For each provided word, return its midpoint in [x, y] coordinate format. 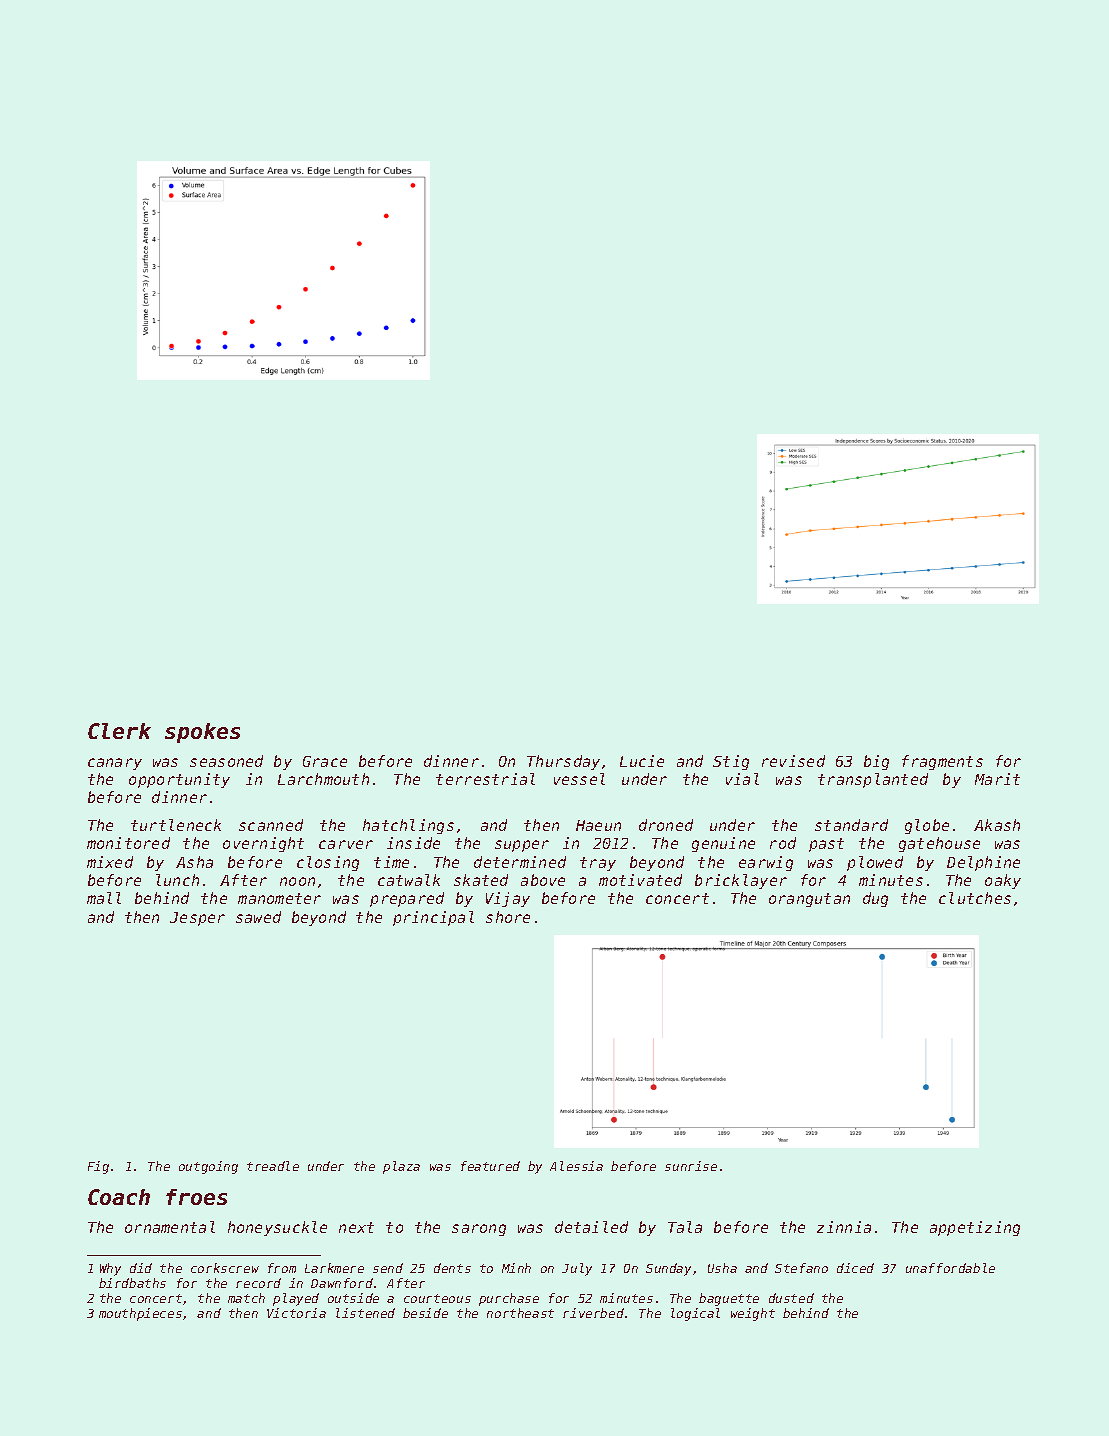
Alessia [576, 1166]
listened [365, 1313]
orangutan [809, 900]
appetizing [975, 1228]
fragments [942, 762]
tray [598, 864]
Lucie [642, 761]
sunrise [691, 1166]
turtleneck [176, 825]
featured [490, 1166]
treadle [273, 1166]
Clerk [119, 731]
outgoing [208, 1167]
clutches [975, 898]
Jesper [197, 919]
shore [508, 917]
